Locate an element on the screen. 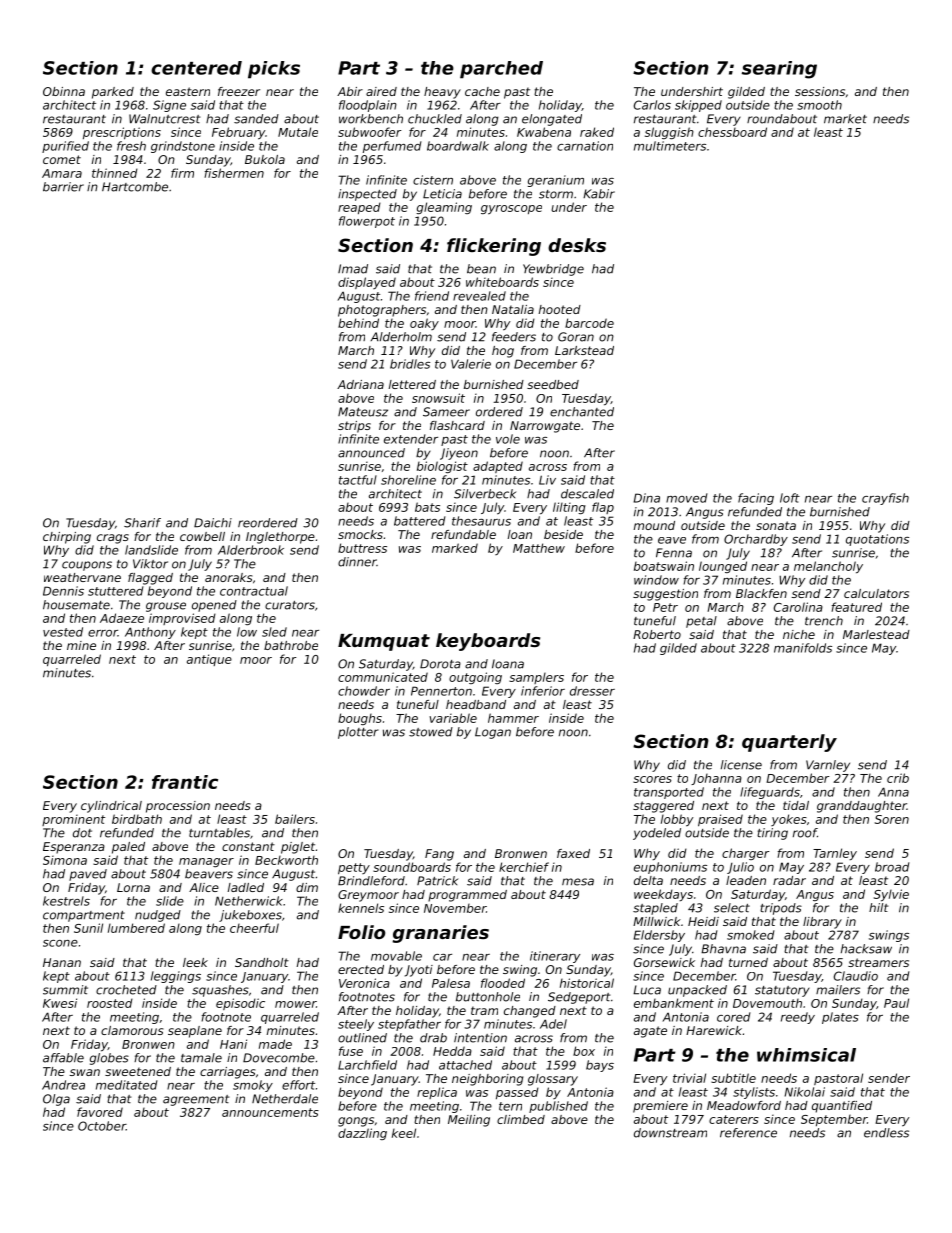 The height and width of the screenshot is (1233, 952). endless is located at coordinates (886, 1133).
